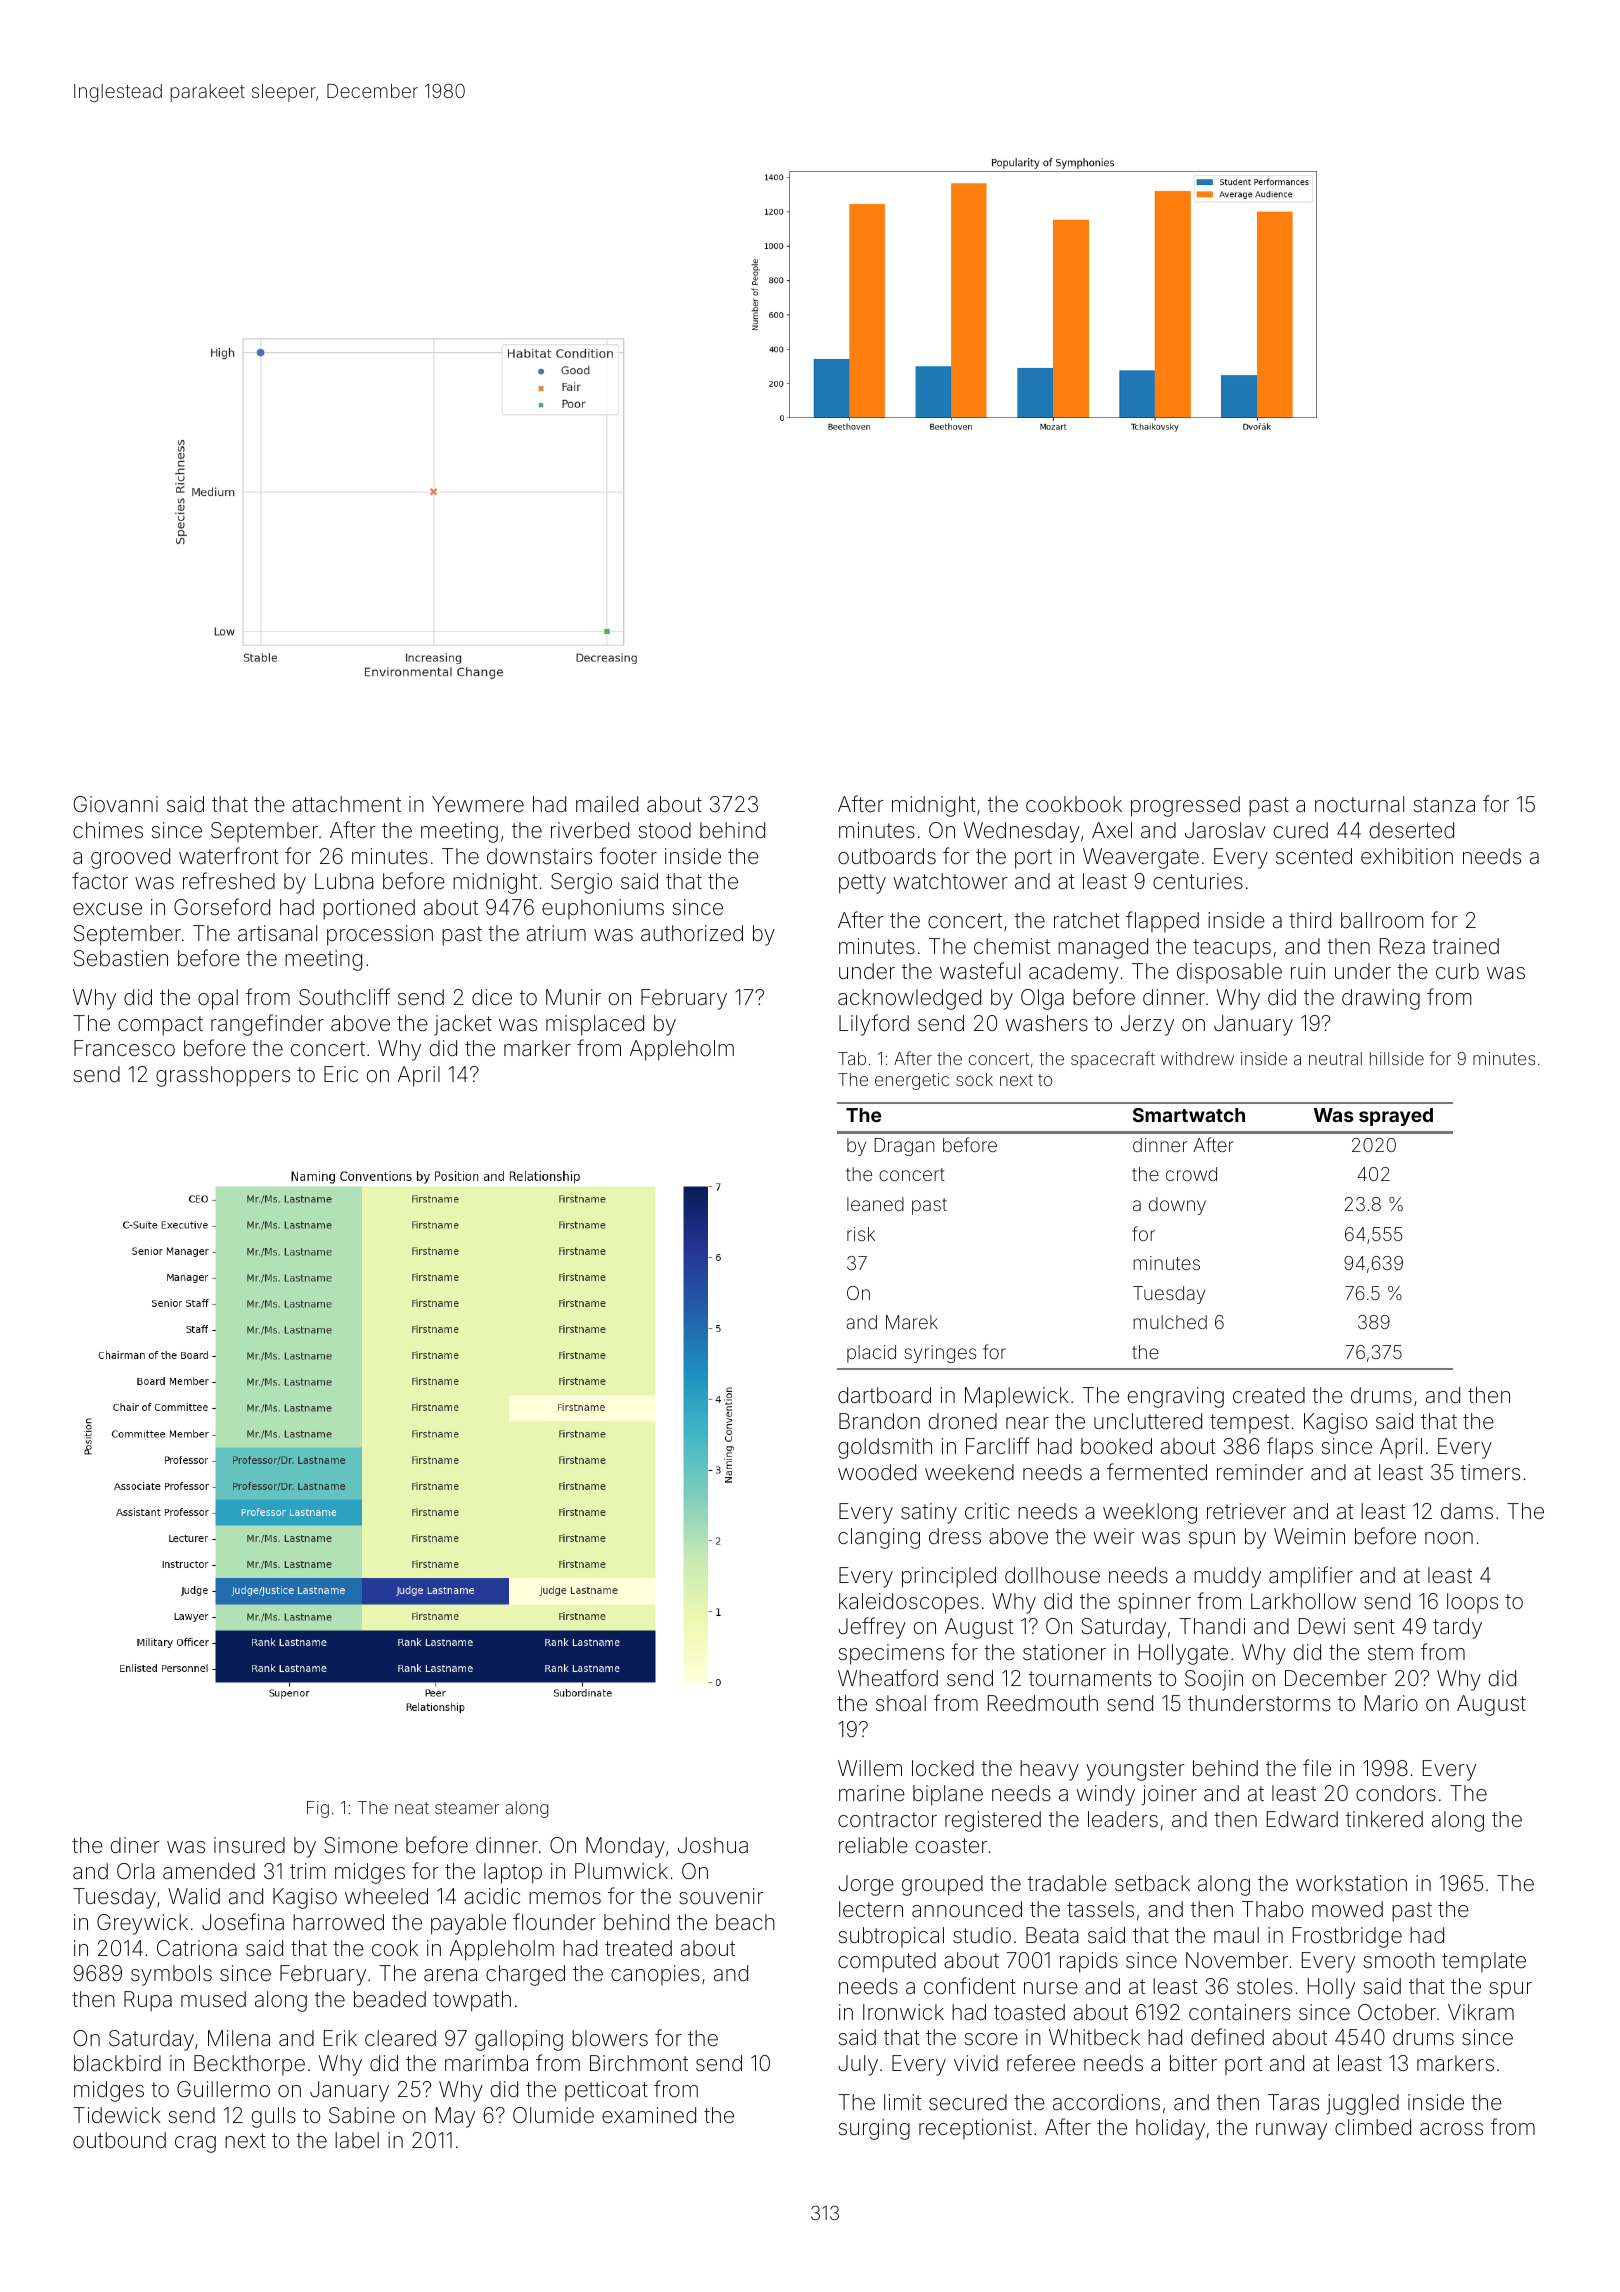 Image resolution: width=1620 pixels, height=2292 pixels. Describe the element at coordinates (135, 1845) in the screenshot. I see `diner` at that location.
